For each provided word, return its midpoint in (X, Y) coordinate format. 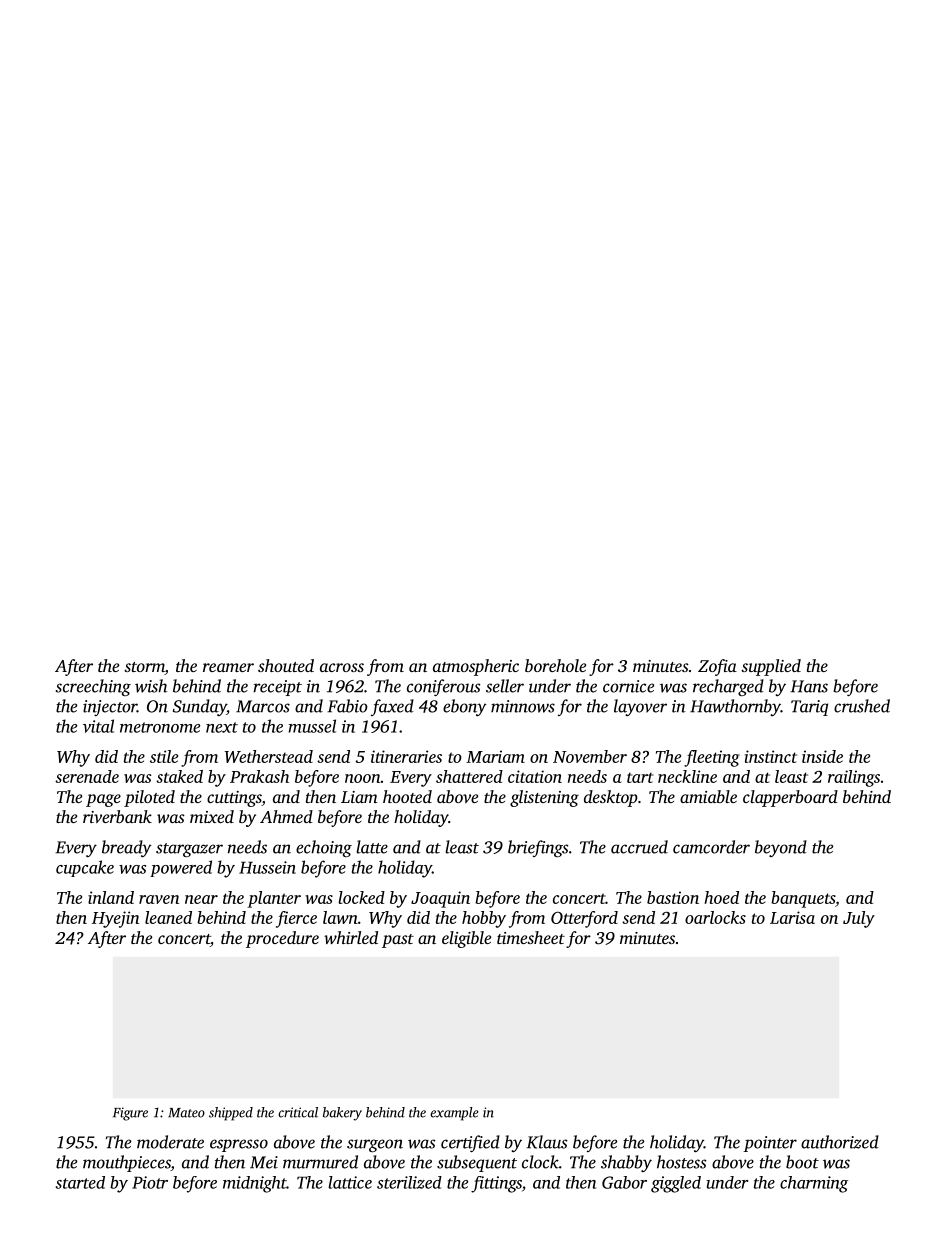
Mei (264, 1162)
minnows (523, 706)
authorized (840, 1142)
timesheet (531, 937)
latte (372, 847)
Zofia (717, 667)
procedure (282, 939)
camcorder (711, 847)
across (342, 667)
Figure (130, 1114)
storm (144, 668)
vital (98, 726)
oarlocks (715, 917)
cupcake (85, 868)
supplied (771, 667)
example (454, 1114)
